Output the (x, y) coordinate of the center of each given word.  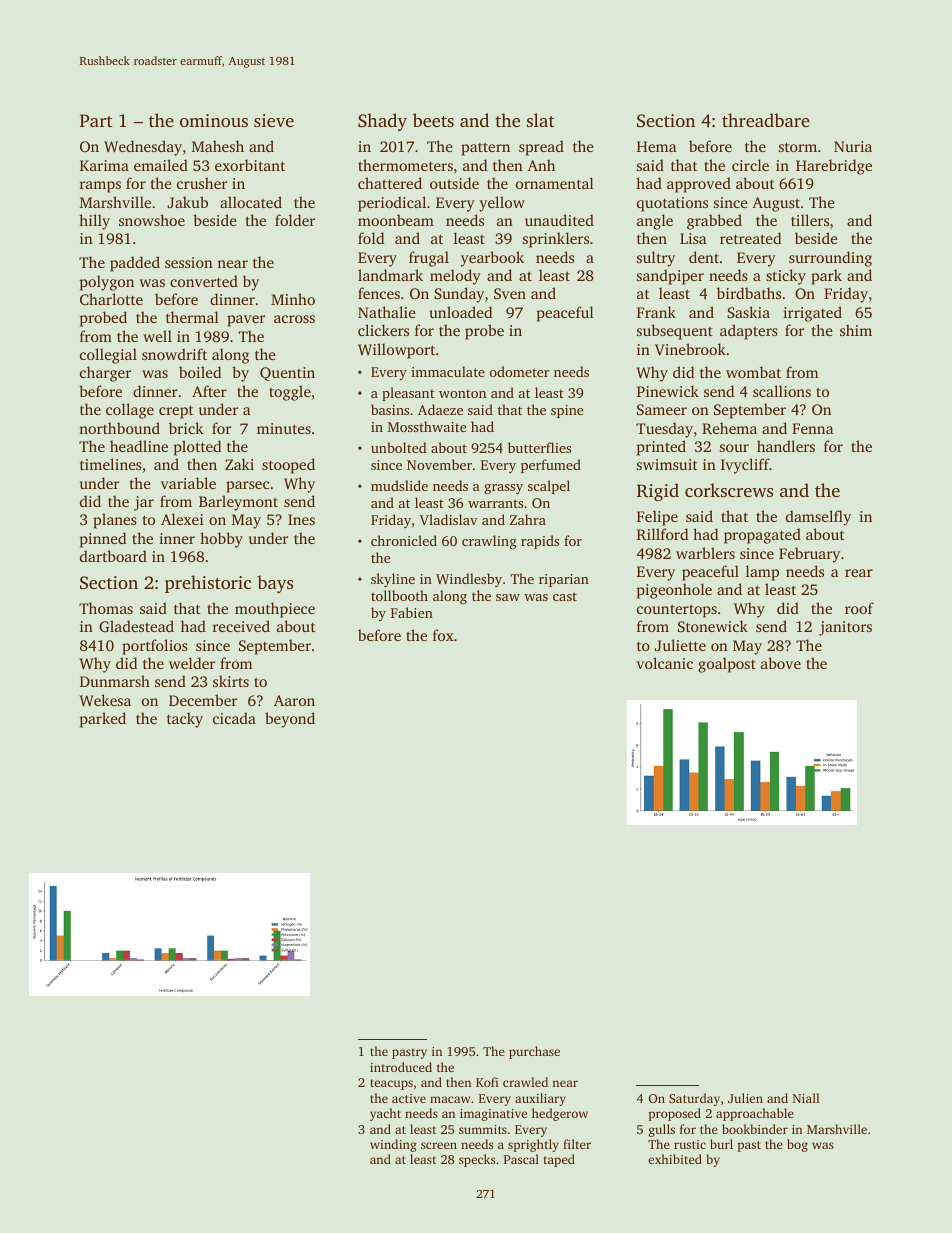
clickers (383, 330)
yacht (385, 1114)
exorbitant (250, 165)
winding (393, 1145)
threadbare (766, 120)
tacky (185, 720)
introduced (401, 1067)
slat (541, 120)
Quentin (287, 374)
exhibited (675, 1159)
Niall (806, 1098)
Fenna (813, 428)
